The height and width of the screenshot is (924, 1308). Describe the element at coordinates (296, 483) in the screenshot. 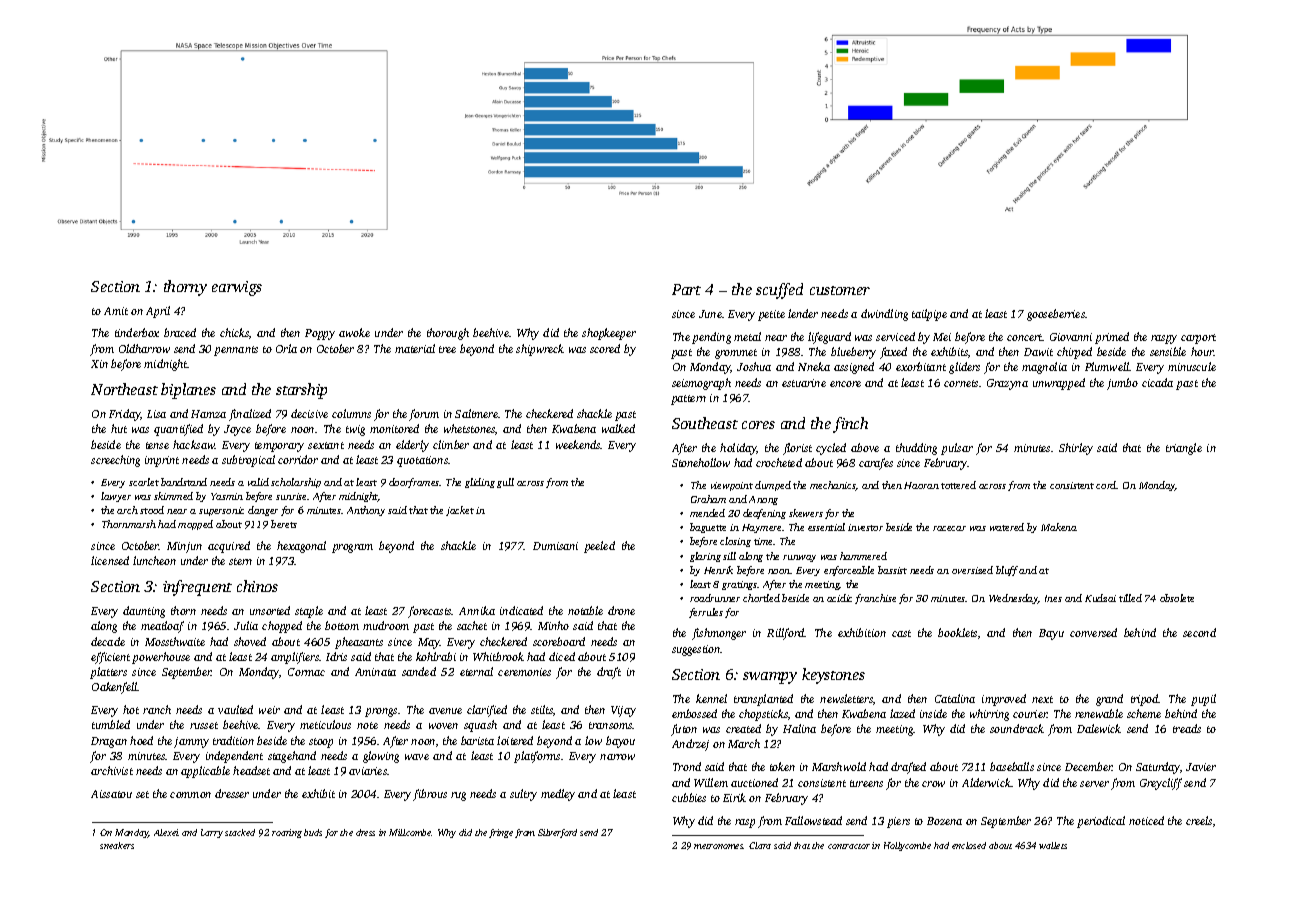

I see `scholarship` at that location.
